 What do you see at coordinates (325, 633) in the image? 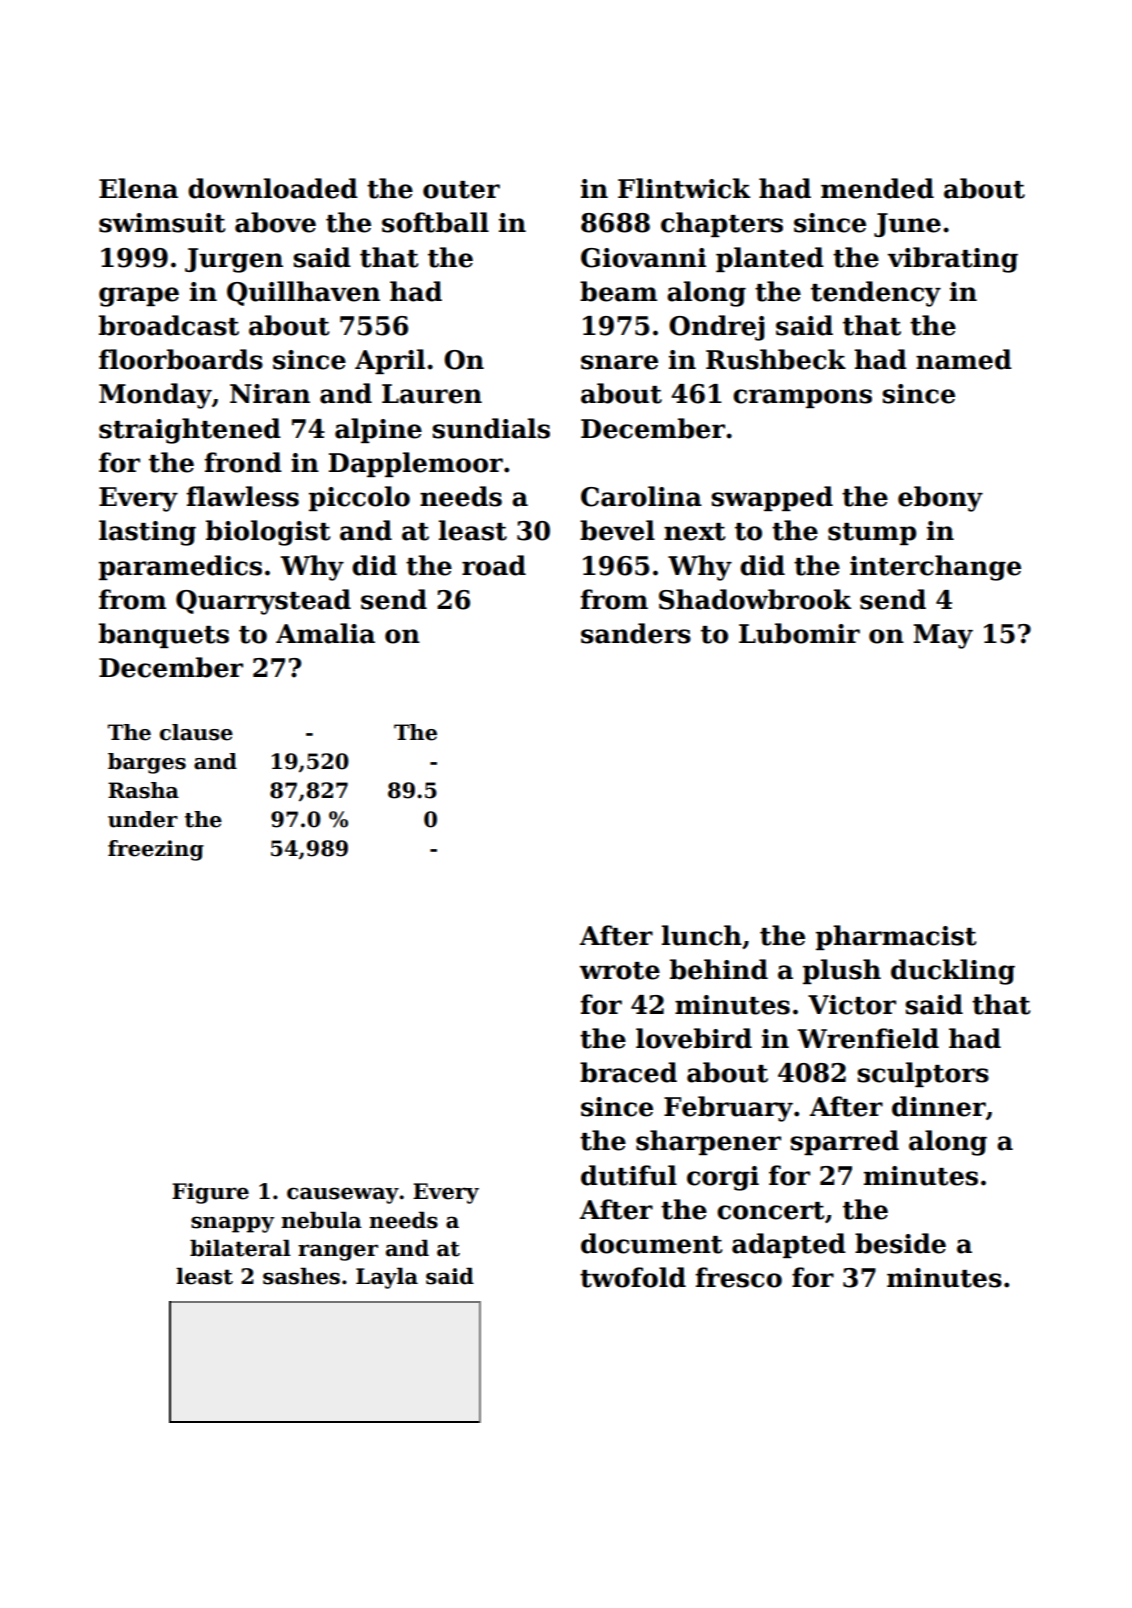
I see `Amalia` at bounding box center [325, 633].
